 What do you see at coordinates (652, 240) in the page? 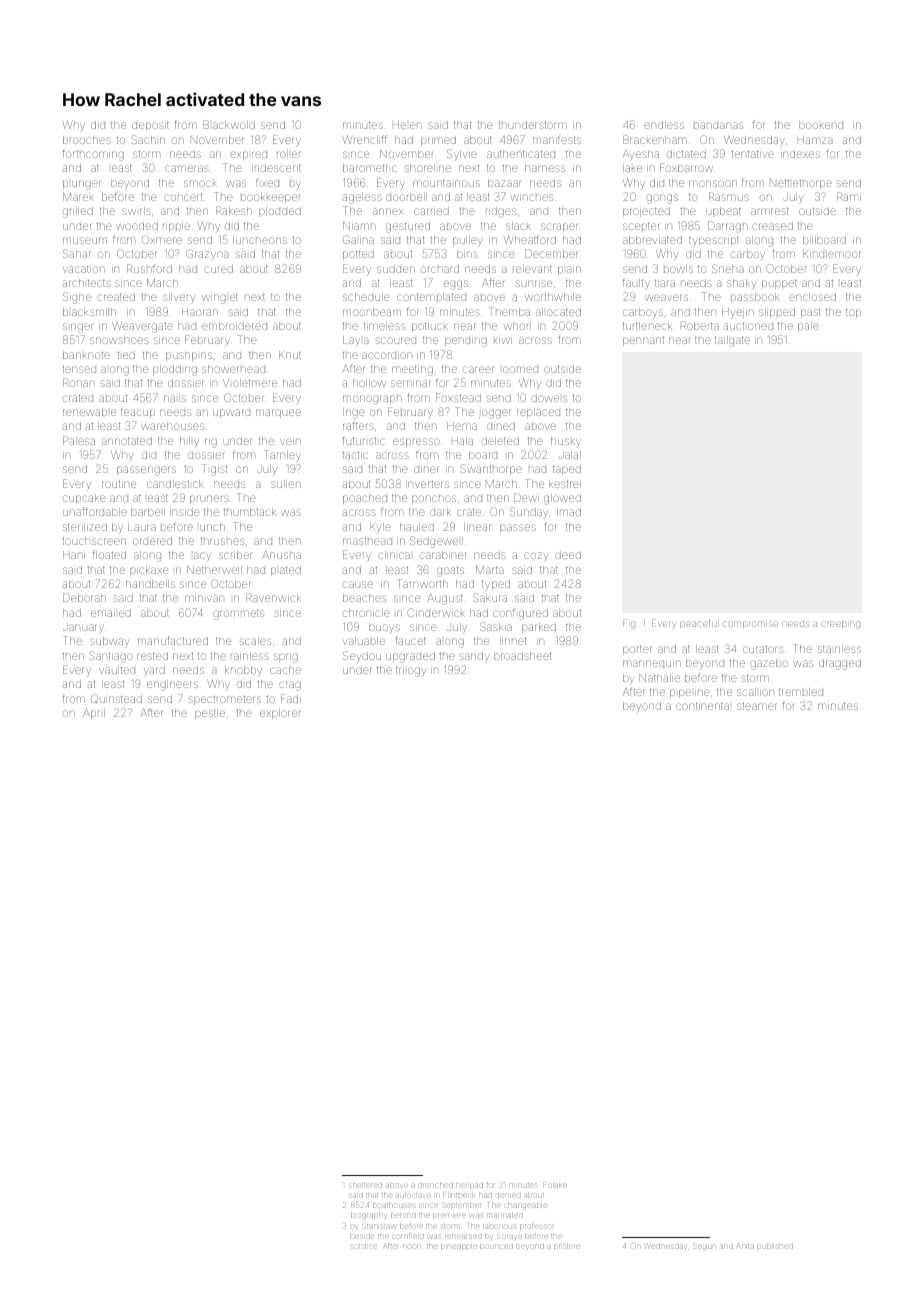
I see `abbreviated` at bounding box center [652, 240].
